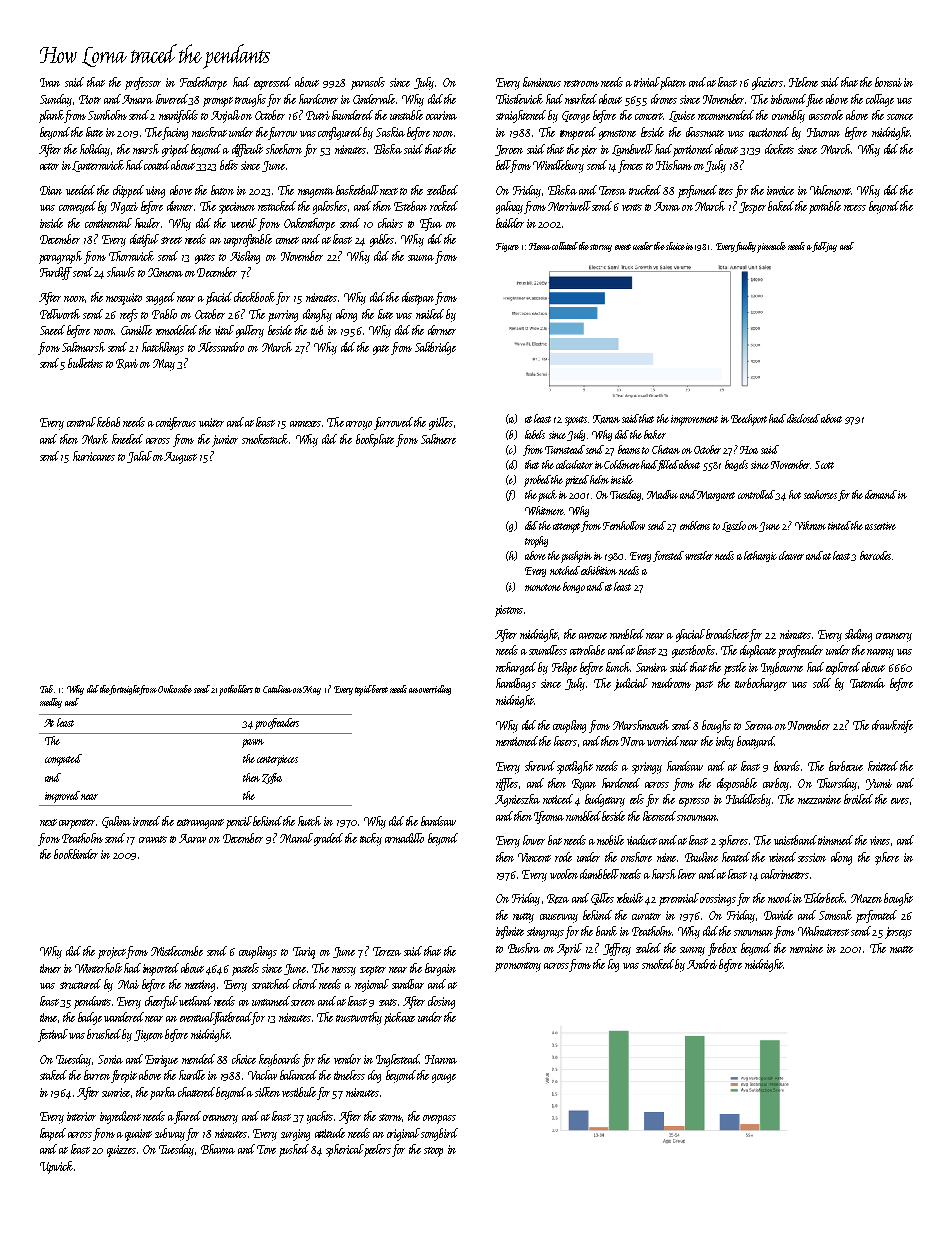 Image resolution: width=952 pixels, height=1233 pixels. I want to click on Ivan, so click(50, 82).
